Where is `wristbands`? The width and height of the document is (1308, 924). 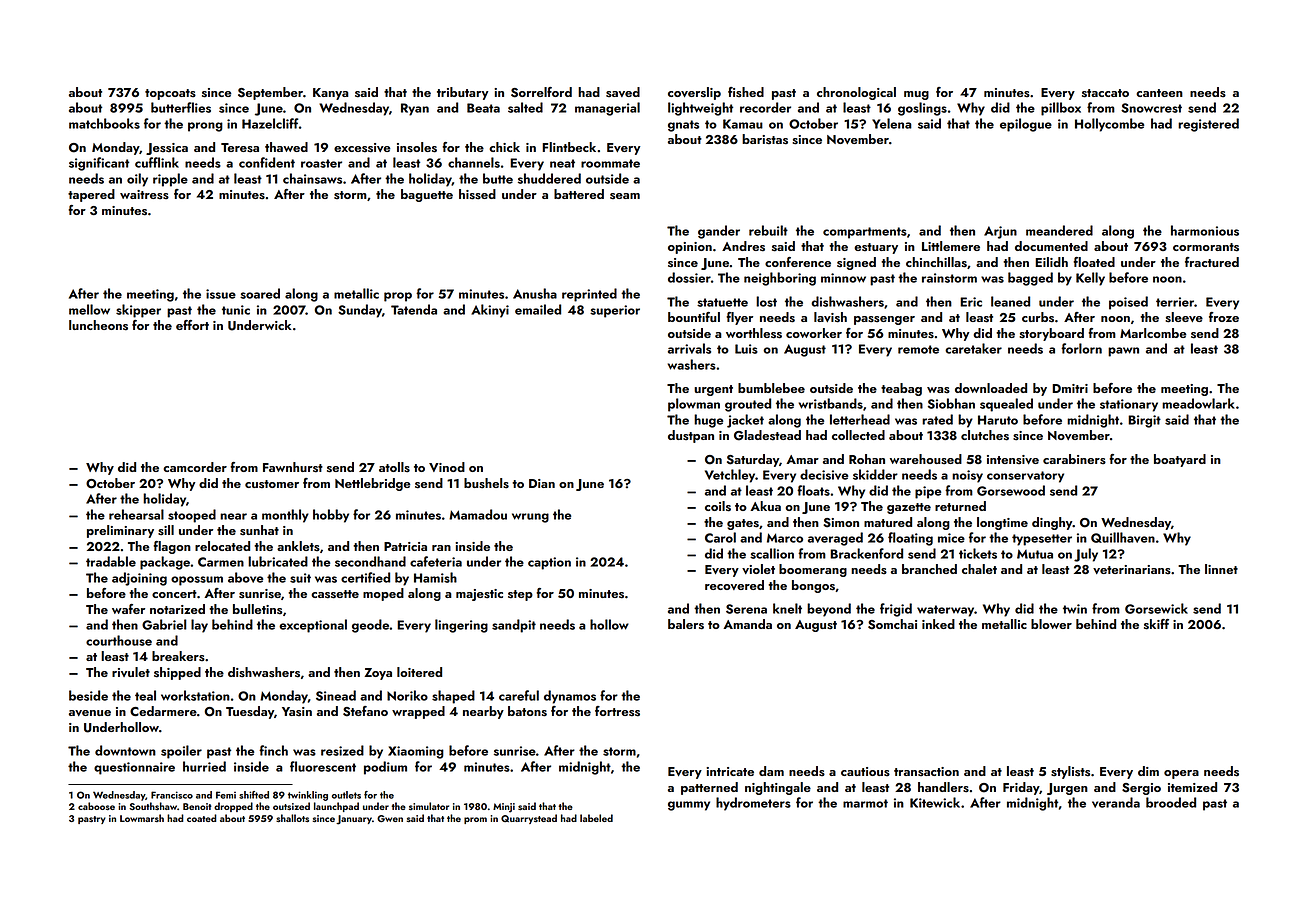 wristbands is located at coordinates (830, 403).
